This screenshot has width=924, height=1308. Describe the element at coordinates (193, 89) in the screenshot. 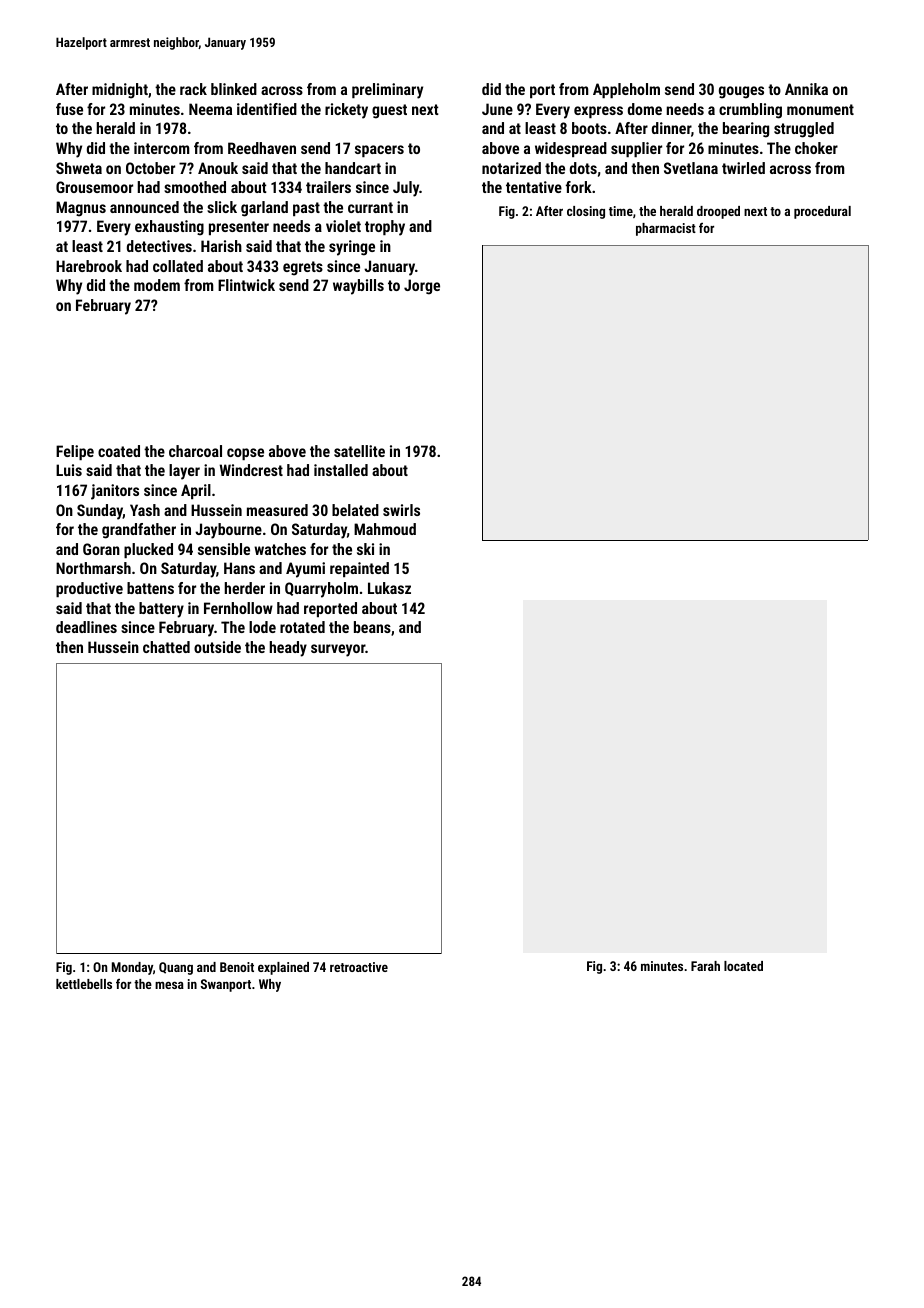

I see `rack` at that location.
